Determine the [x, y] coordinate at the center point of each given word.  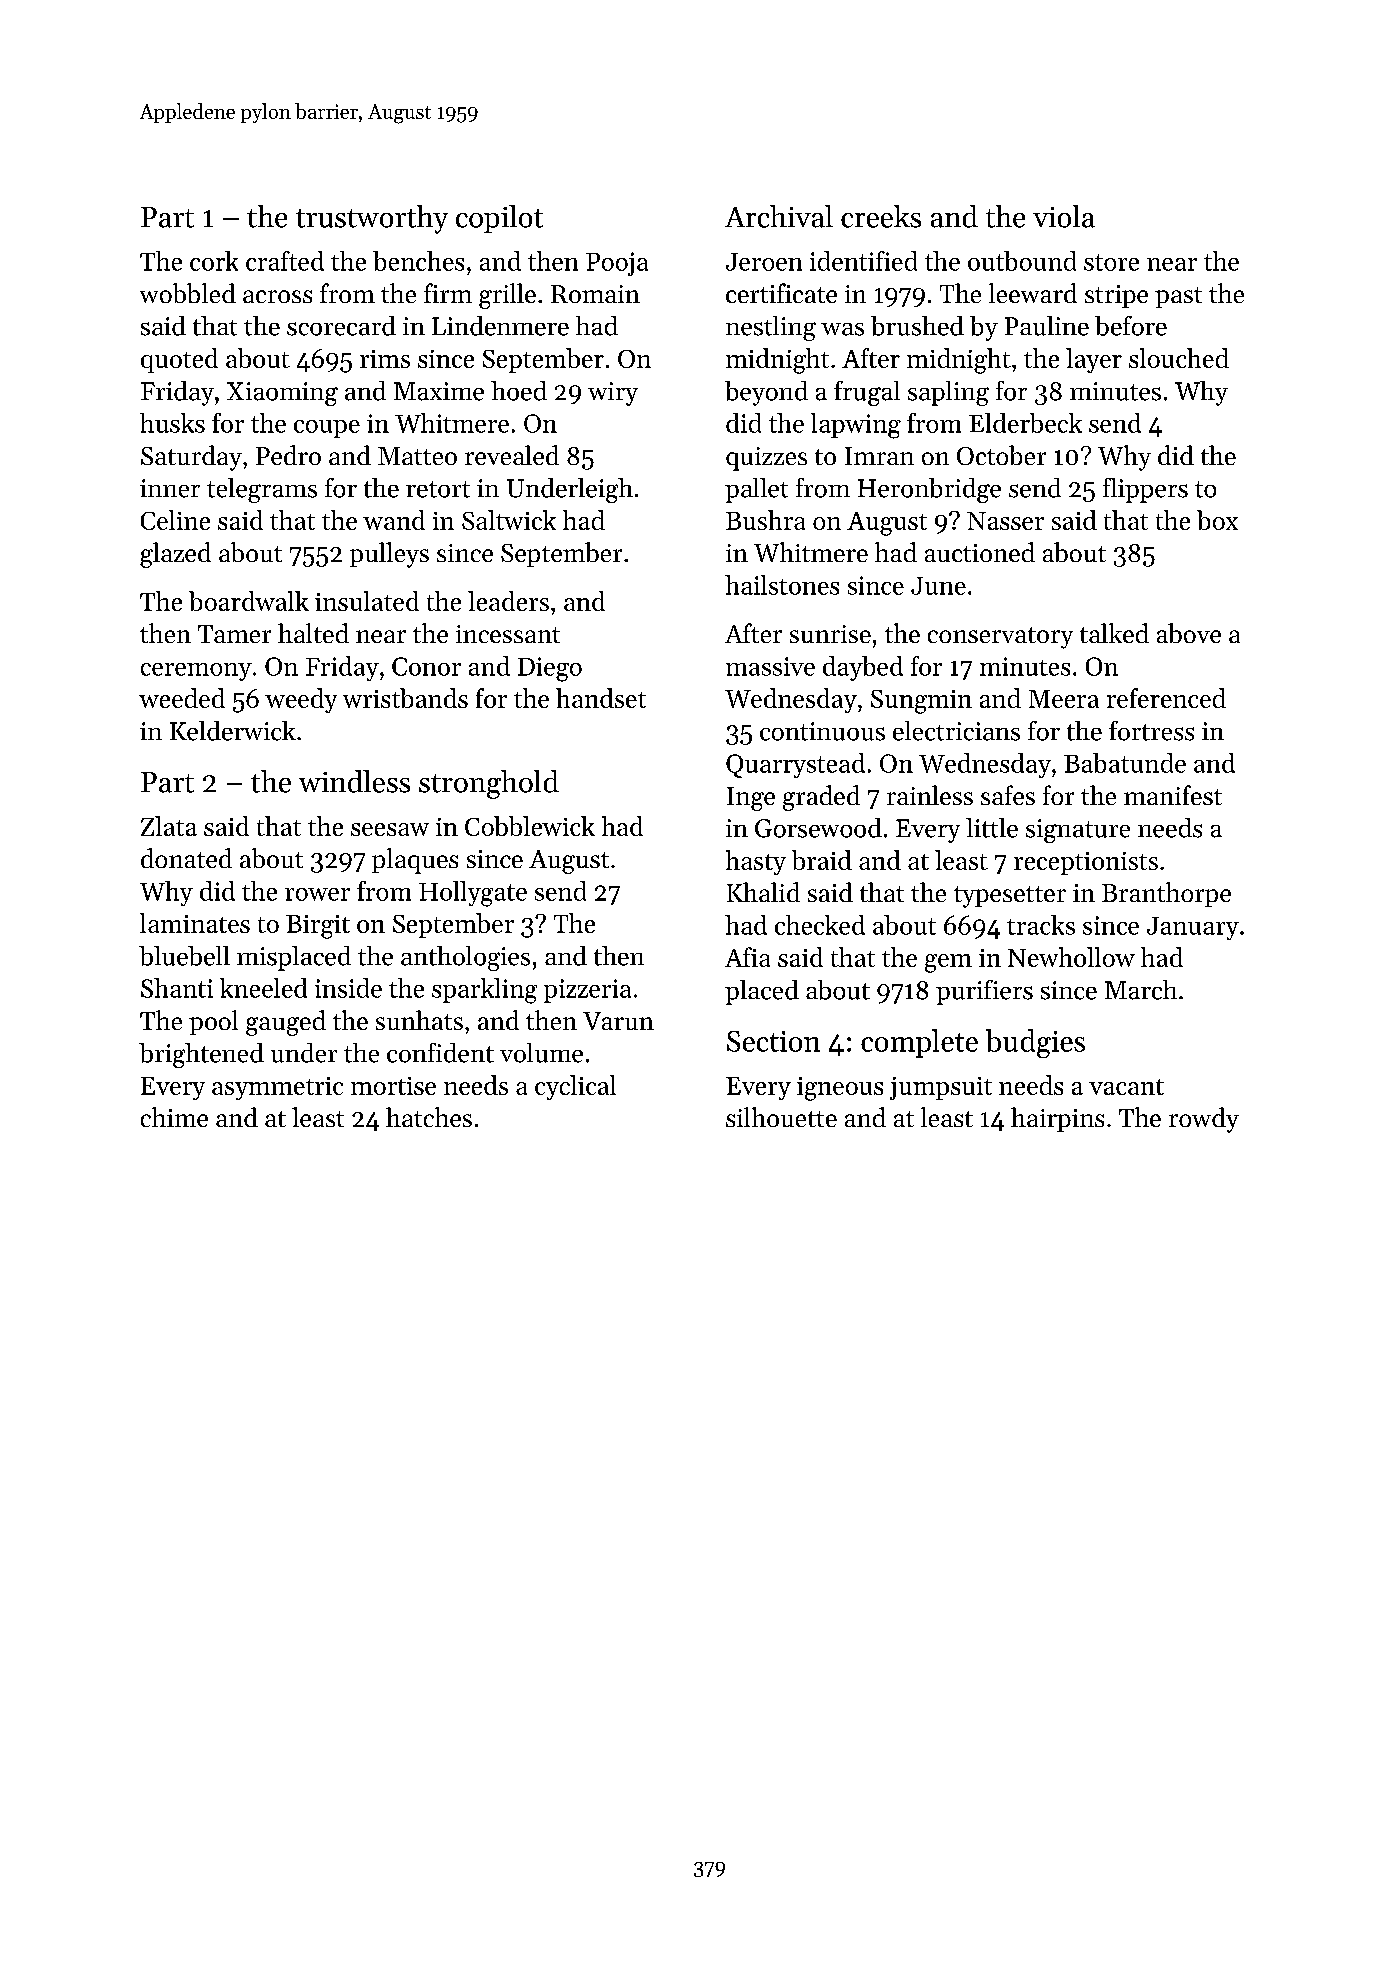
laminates [195, 923]
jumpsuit [941, 1088]
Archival [779, 216]
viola [1064, 216]
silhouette [781, 1117]
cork [214, 261]
